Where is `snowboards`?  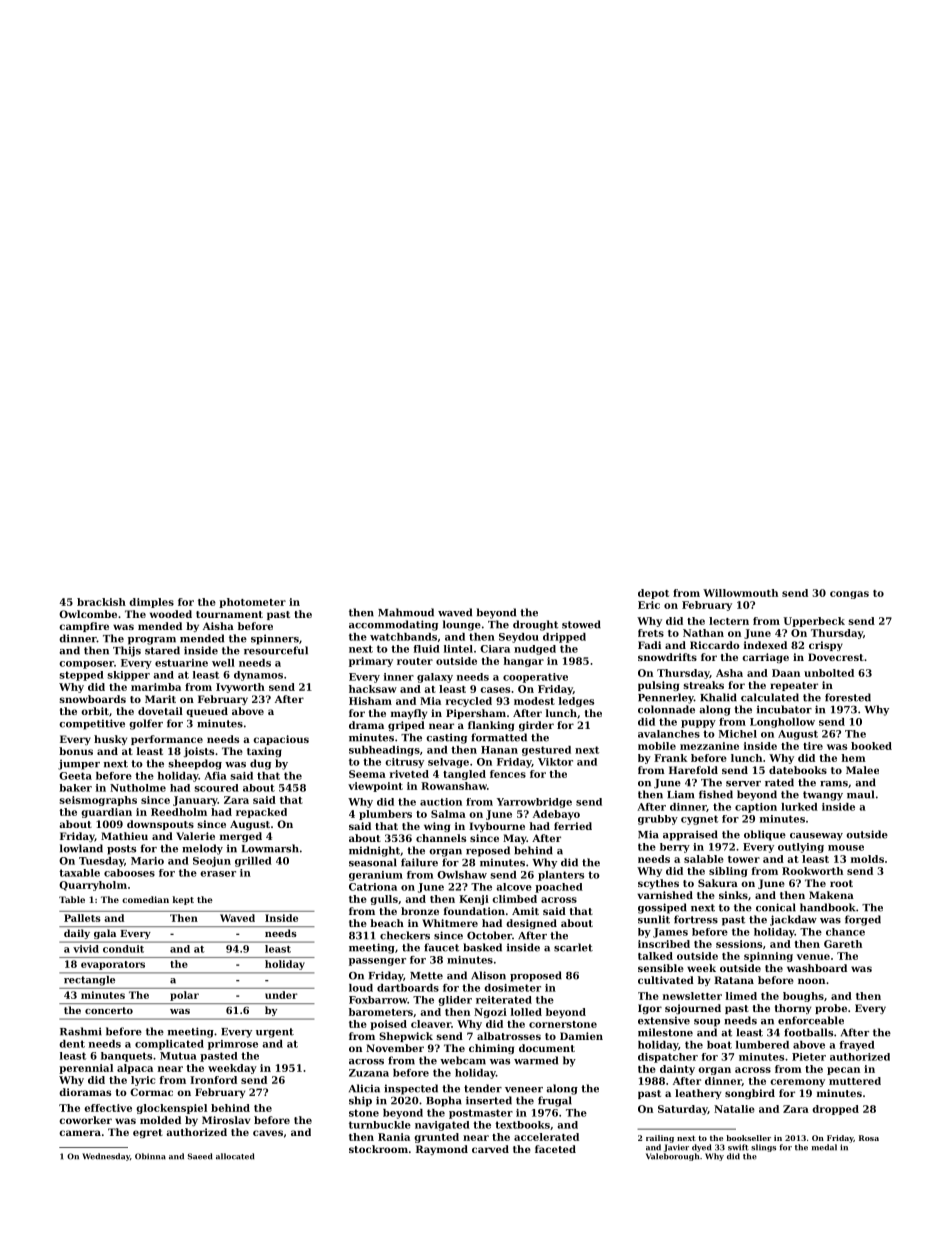 snowboards is located at coordinates (92, 699).
